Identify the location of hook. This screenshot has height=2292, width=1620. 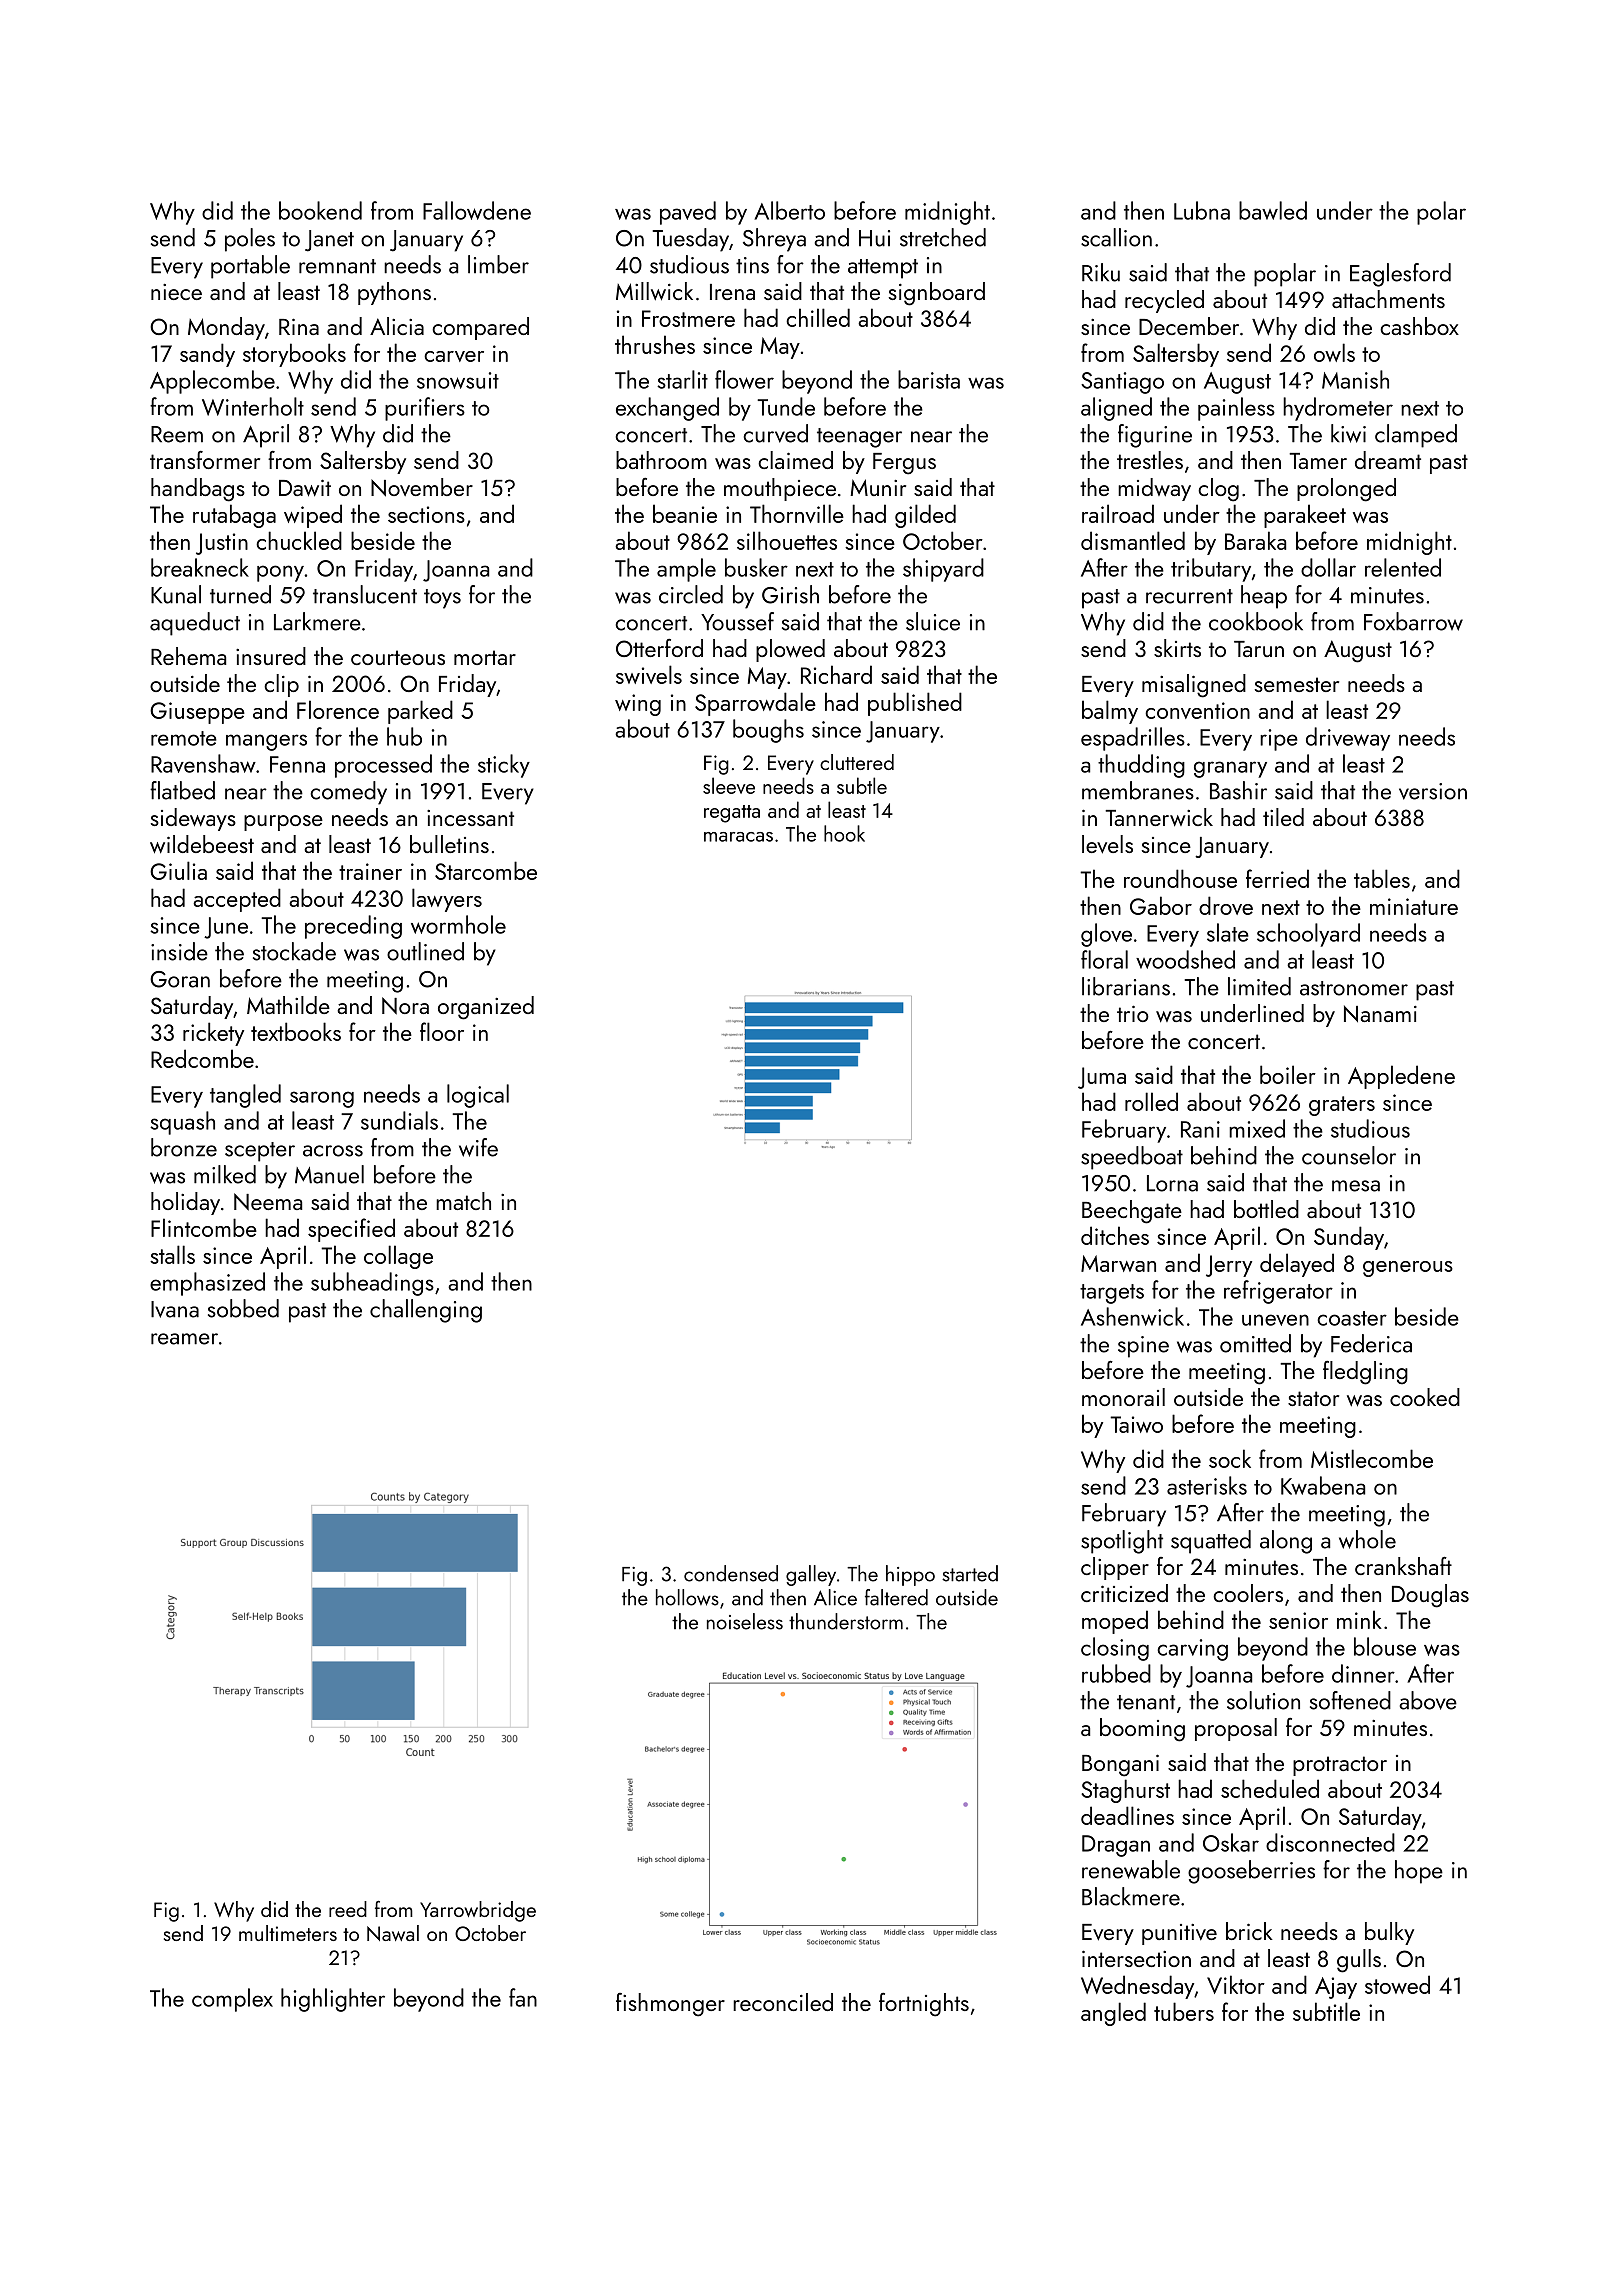
(844, 833).
